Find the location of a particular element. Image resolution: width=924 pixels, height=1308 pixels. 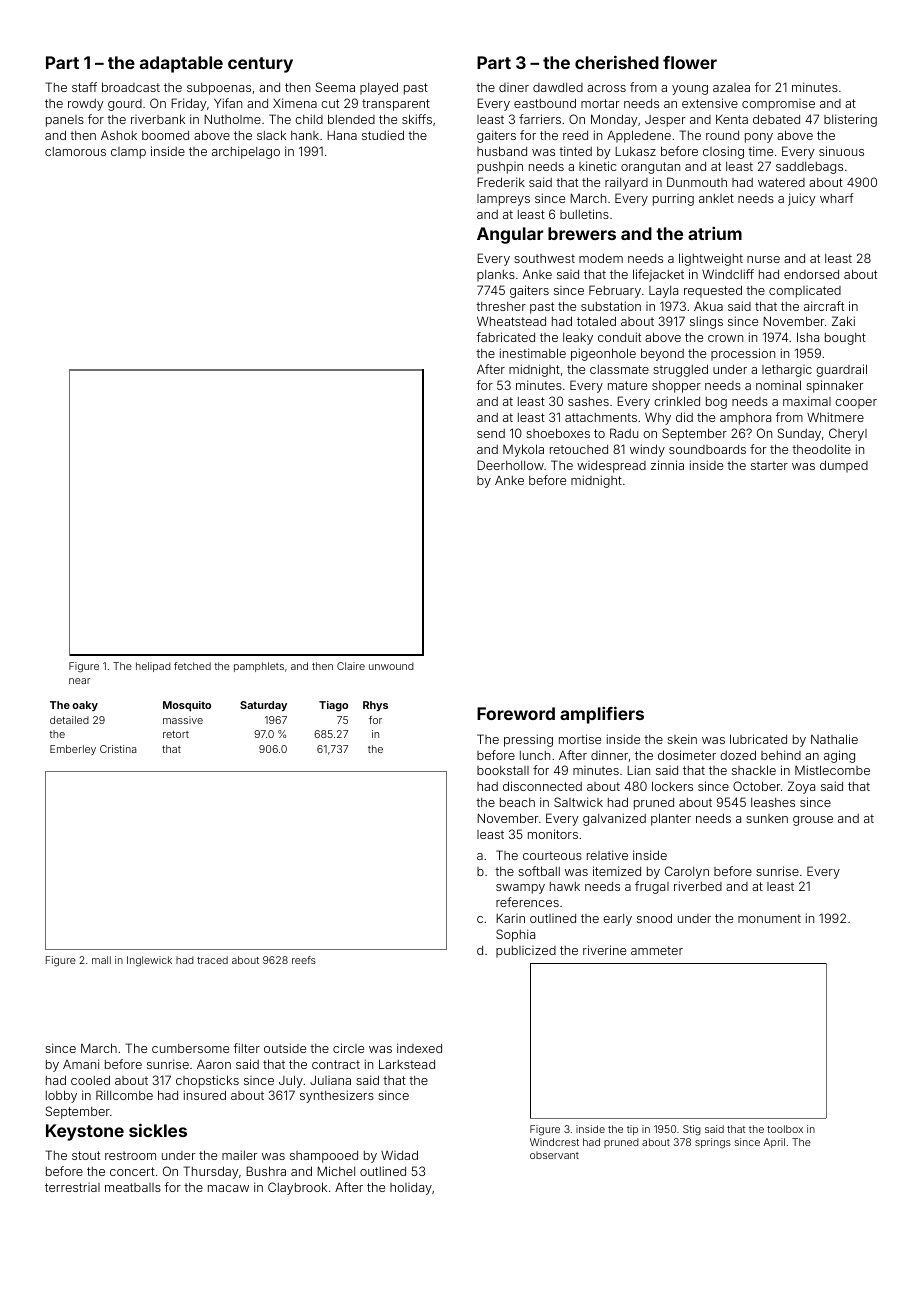

April is located at coordinates (774, 1143).
